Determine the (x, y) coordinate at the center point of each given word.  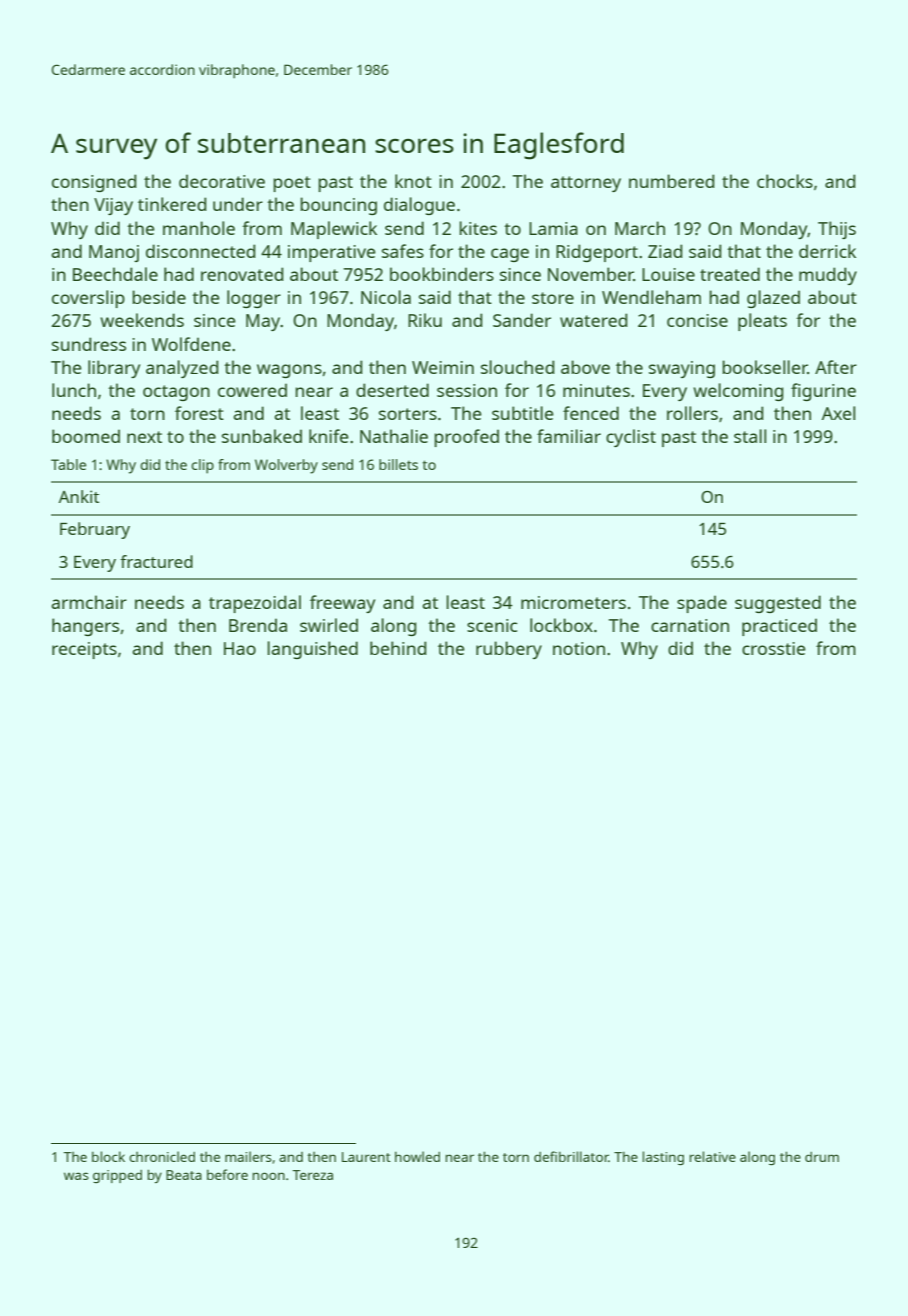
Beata (184, 1175)
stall (750, 436)
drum (822, 1157)
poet (292, 184)
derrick (827, 251)
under (238, 204)
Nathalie (394, 436)
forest (199, 413)
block (108, 1156)
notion (579, 648)
